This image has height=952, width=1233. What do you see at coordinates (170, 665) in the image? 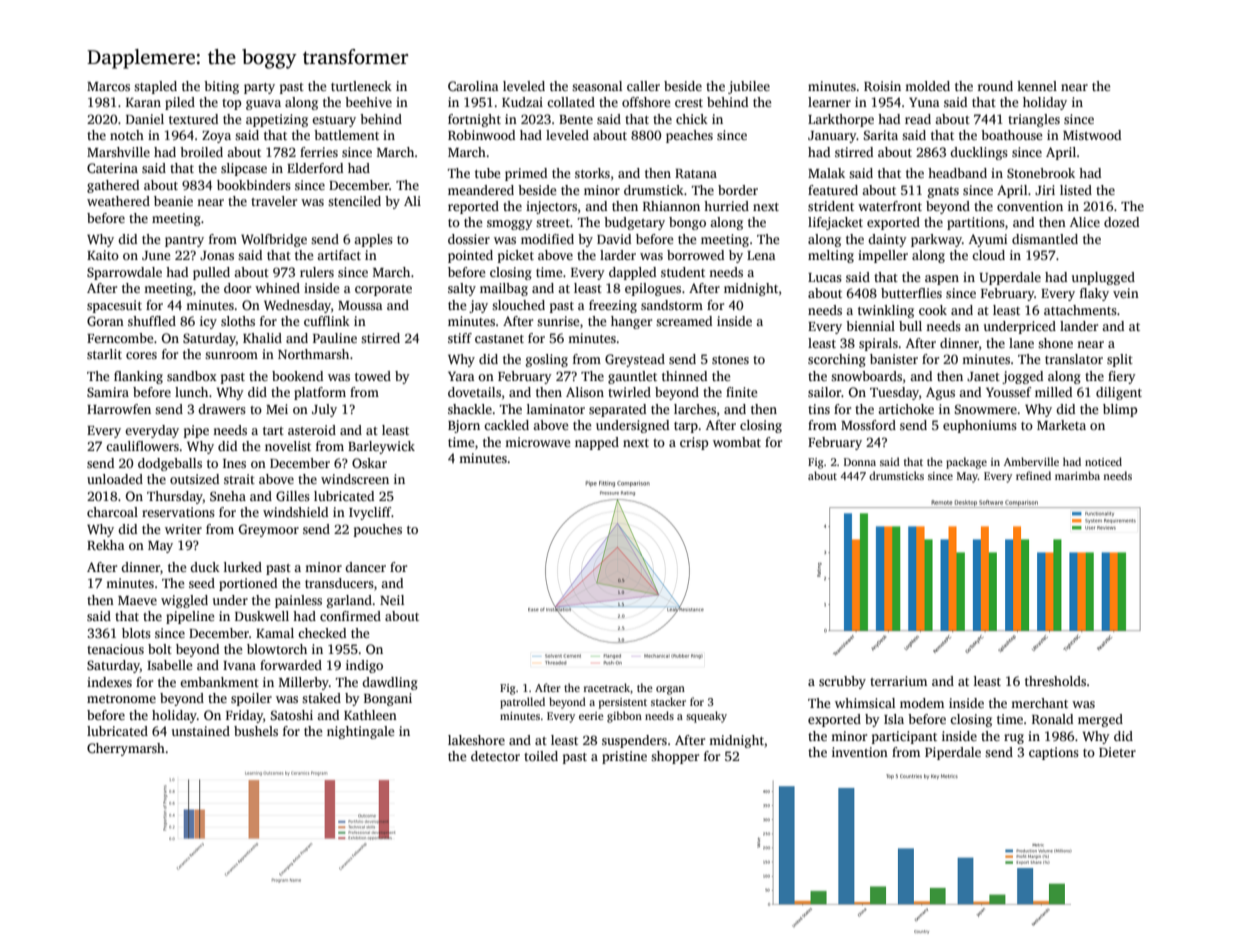
I see `Isabelle` at bounding box center [170, 665].
